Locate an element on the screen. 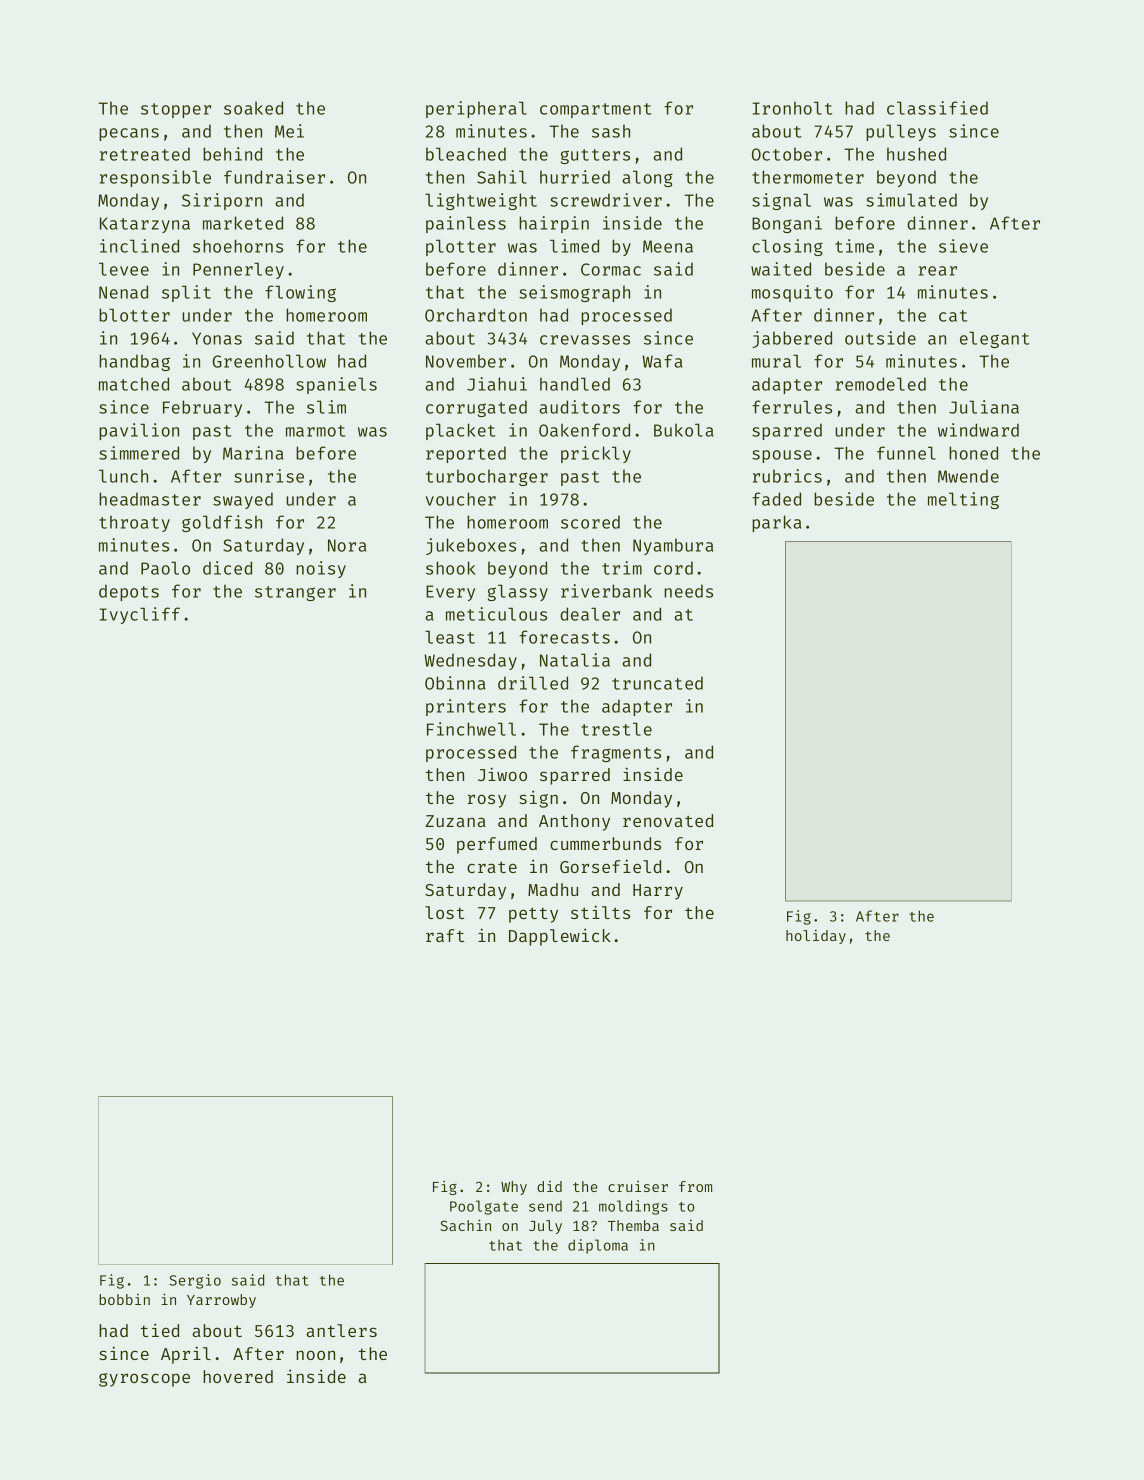  soaked is located at coordinates (253, 108).
